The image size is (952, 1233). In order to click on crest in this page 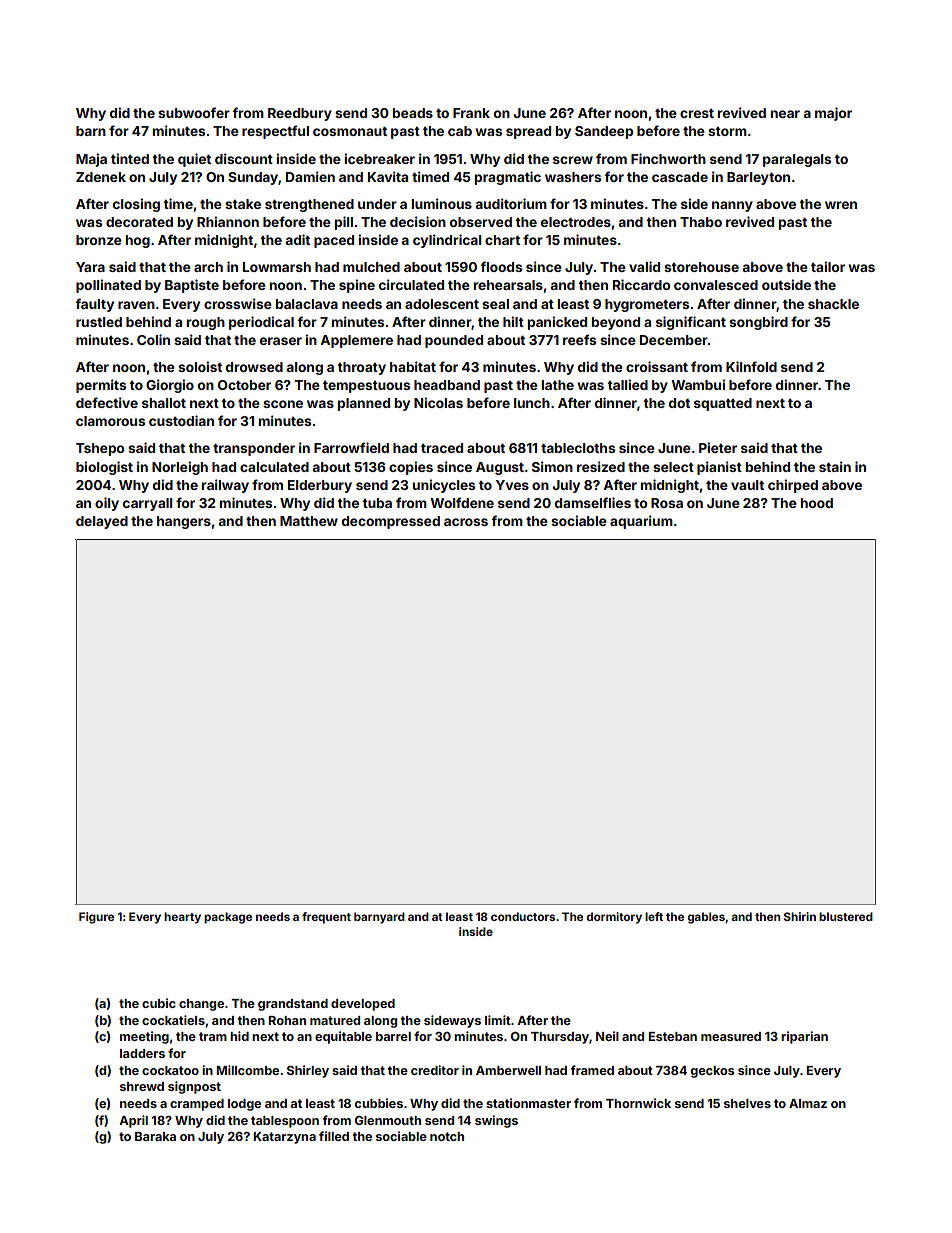, I will do `click(697, 113)`.
